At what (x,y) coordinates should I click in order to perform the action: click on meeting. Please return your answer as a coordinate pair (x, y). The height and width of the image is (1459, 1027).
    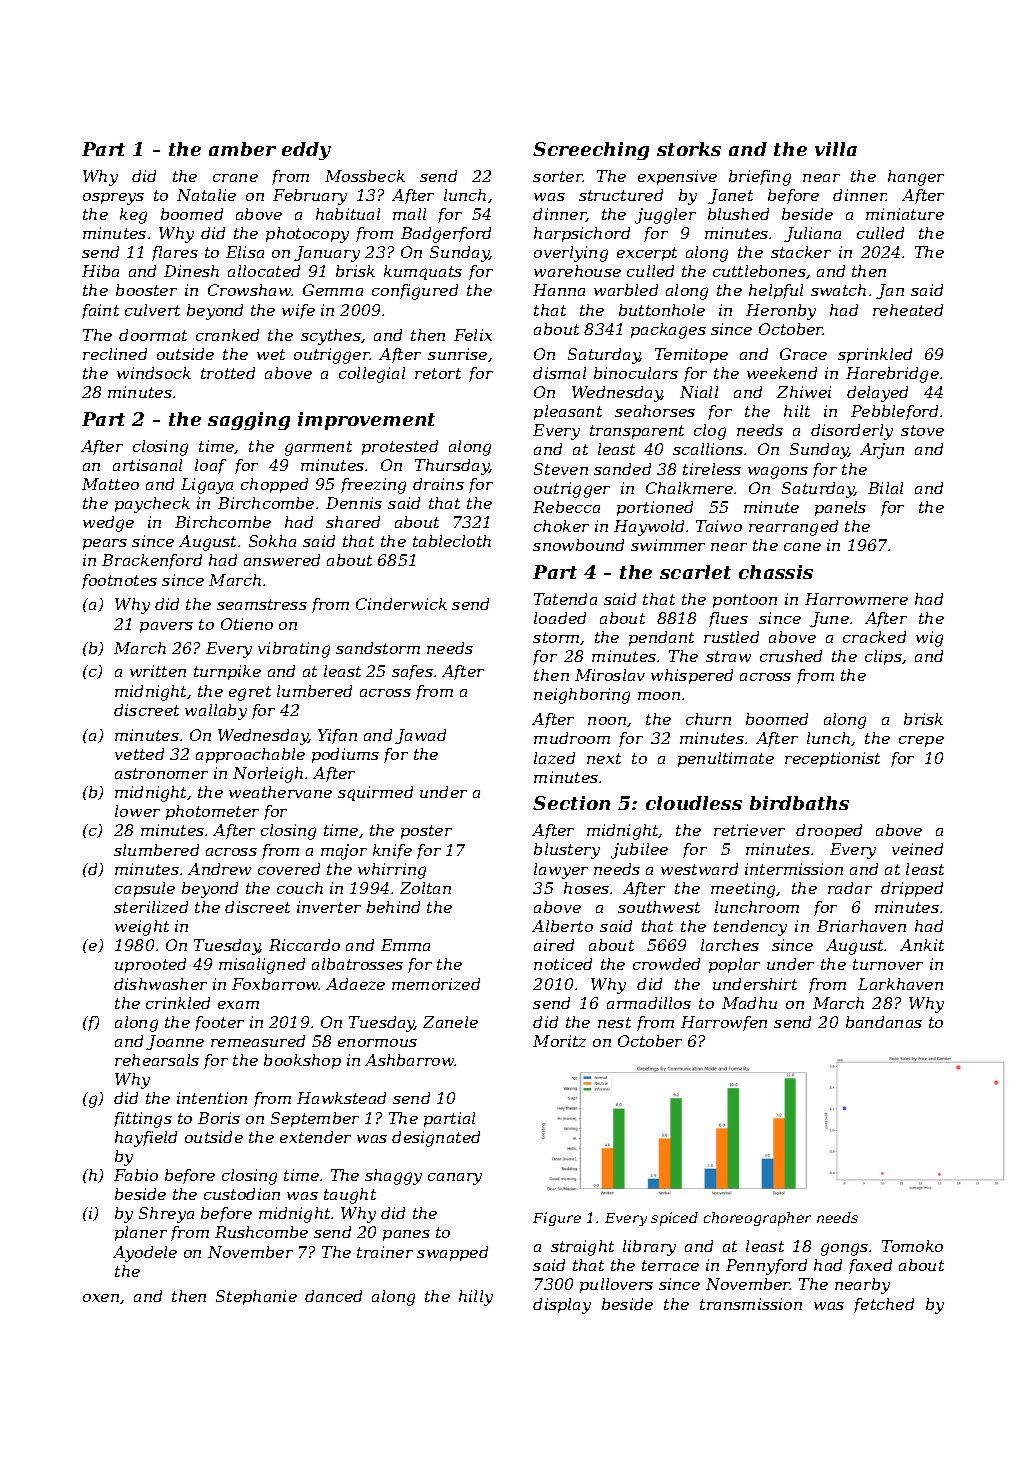
    Looking at the image, I should click on (743, 890).
